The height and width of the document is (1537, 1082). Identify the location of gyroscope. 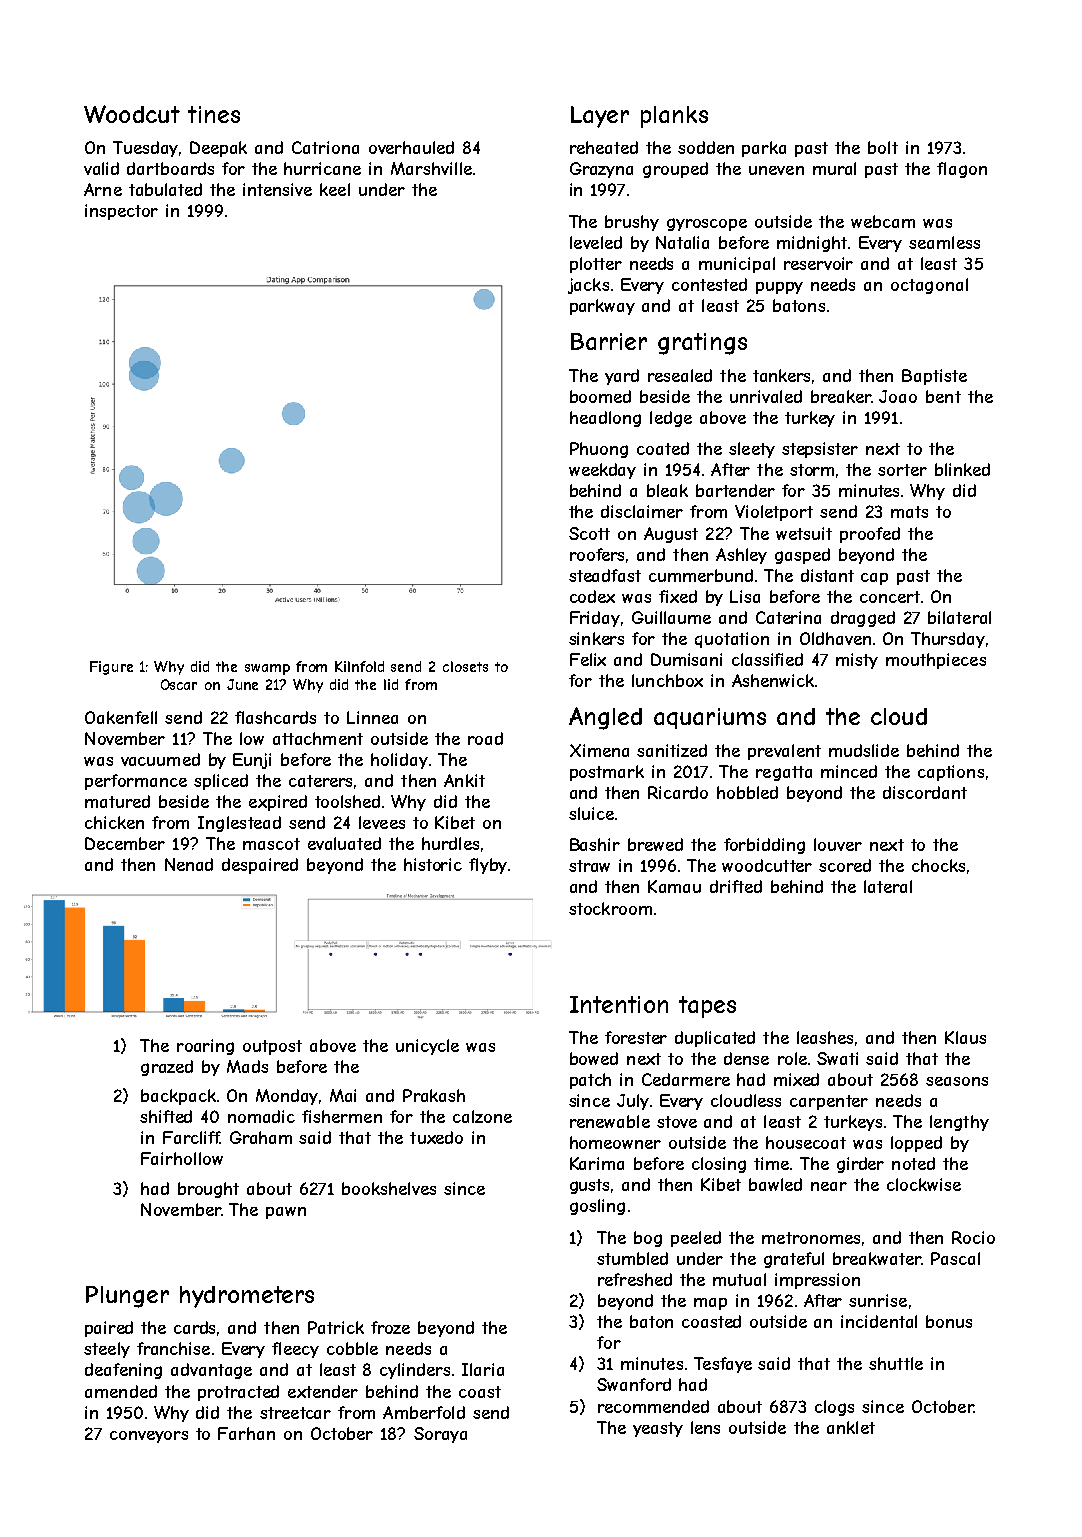
(707, 224).
